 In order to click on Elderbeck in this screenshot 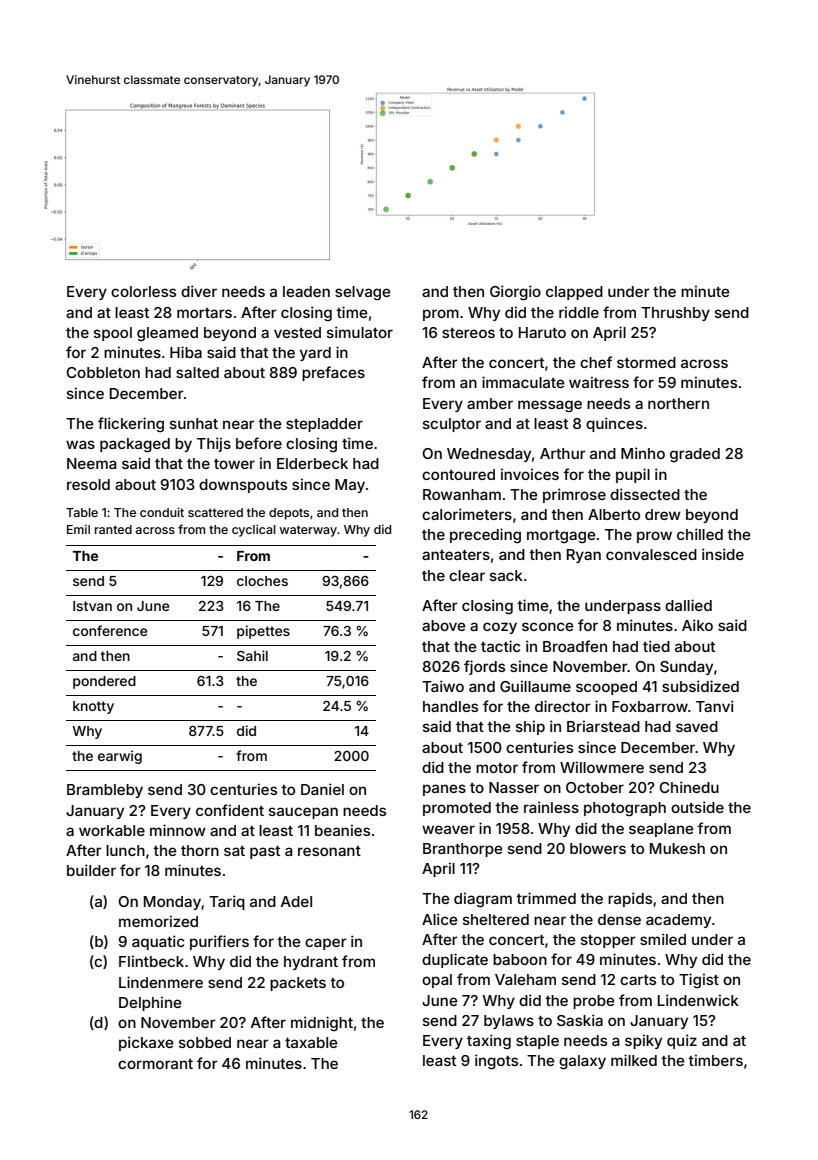, I will do `click(312, 463)`.
